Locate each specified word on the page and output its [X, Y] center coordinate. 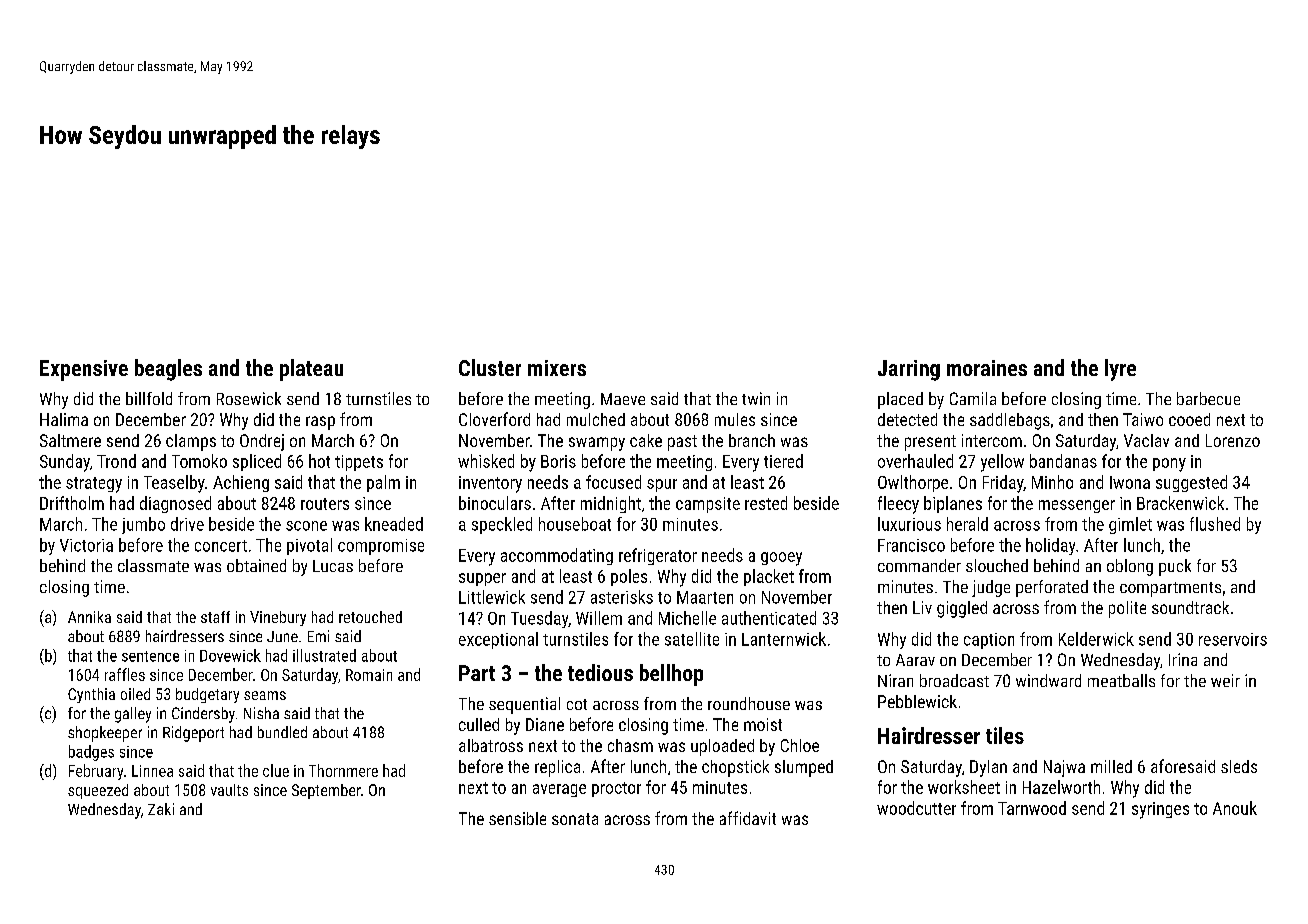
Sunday [65, 463]
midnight [611, 504]
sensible [517, 818]
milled [1111, 766]
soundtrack [1190, 607]
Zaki [161, 809]
